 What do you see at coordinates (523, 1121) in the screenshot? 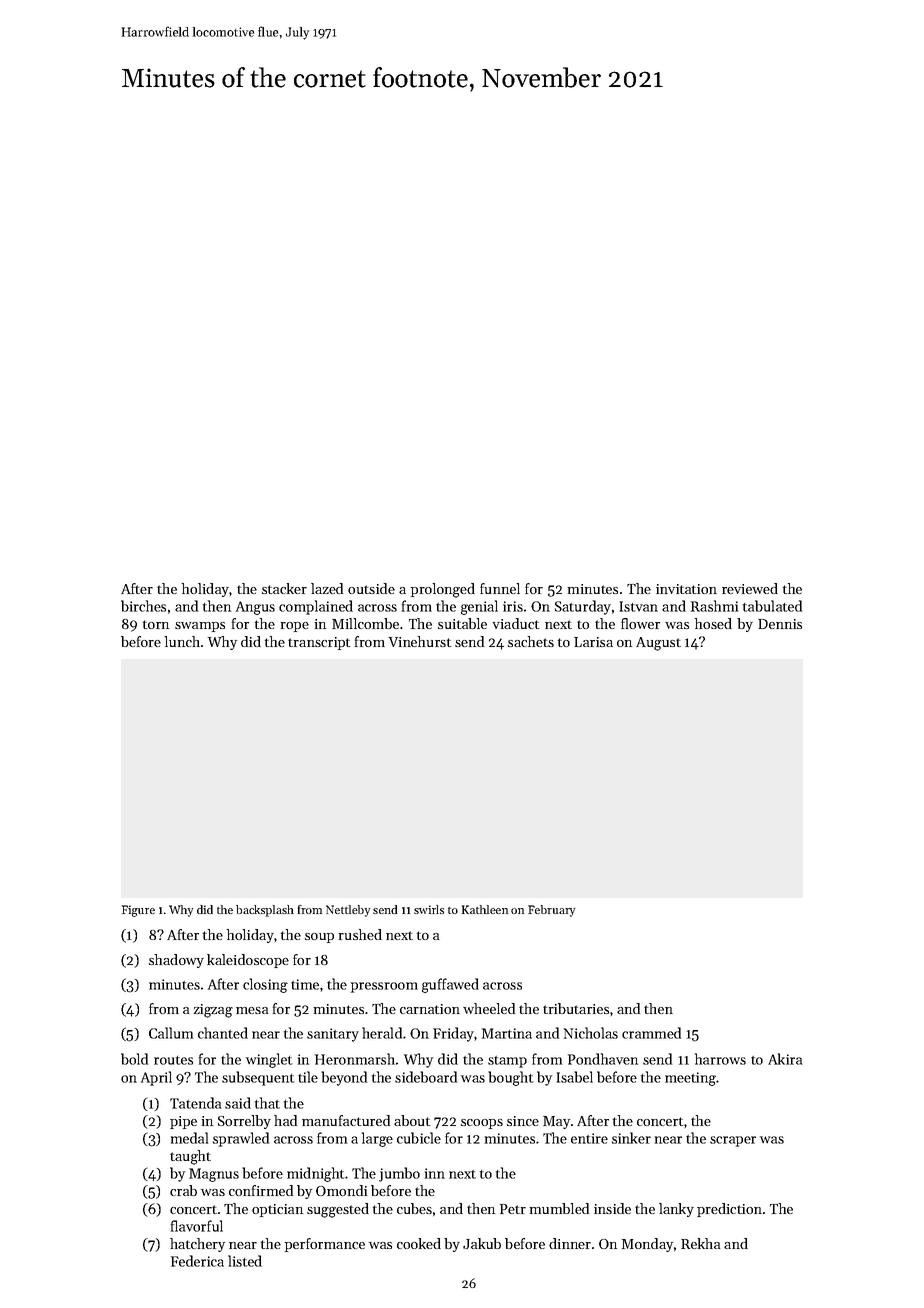
I see `since` at bounding box center [523, 1121].
